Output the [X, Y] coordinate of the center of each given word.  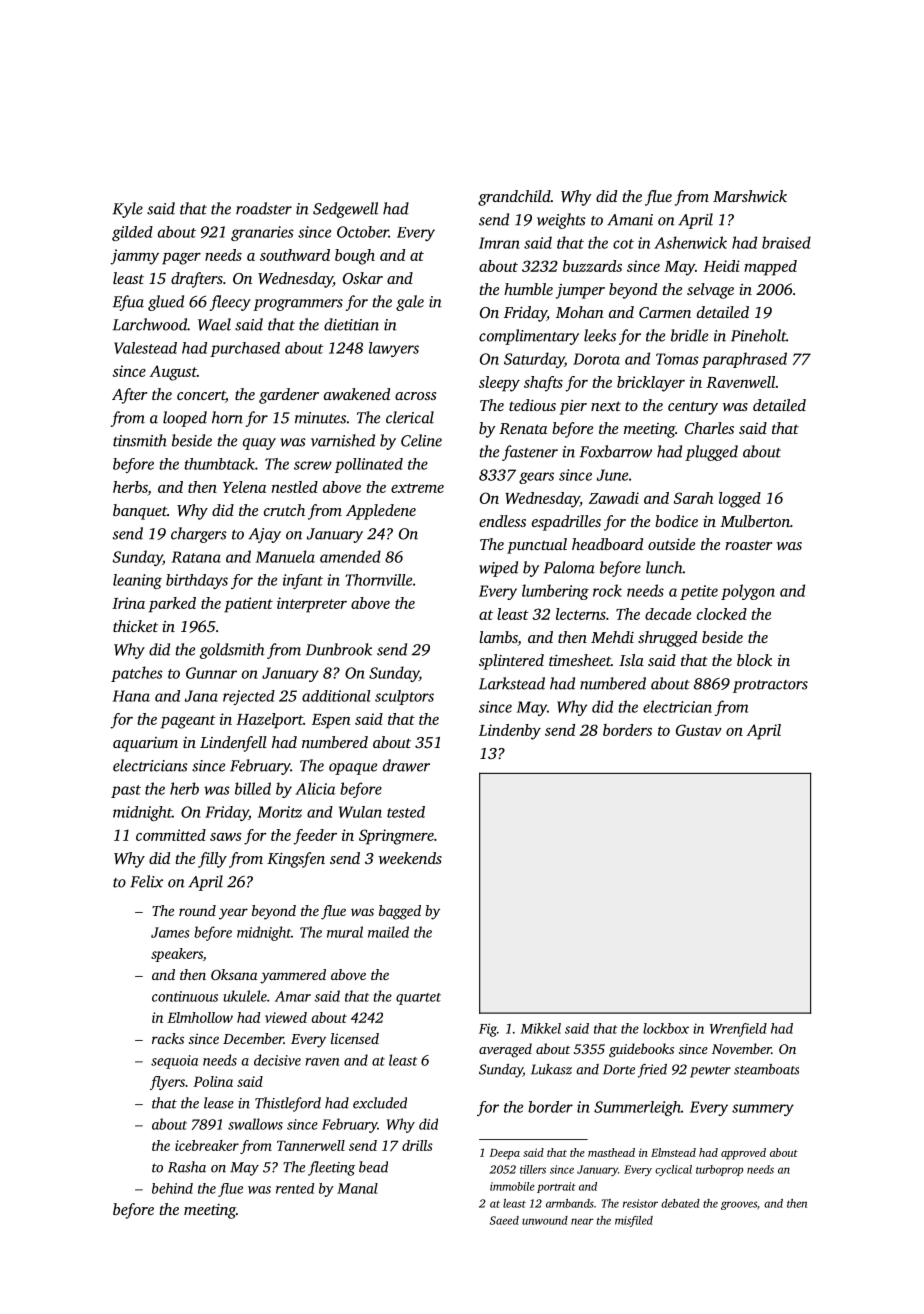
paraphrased [744, 360]
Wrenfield [738, 1030]
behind [172, 1188]
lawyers [394, 349]
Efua [128, 303]
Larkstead [512, 683]
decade [668, 614]
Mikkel [541, 1028]
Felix [146, 881]
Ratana [196, 557]
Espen [331, 721]
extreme [417, 488]
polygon [748, 592]
